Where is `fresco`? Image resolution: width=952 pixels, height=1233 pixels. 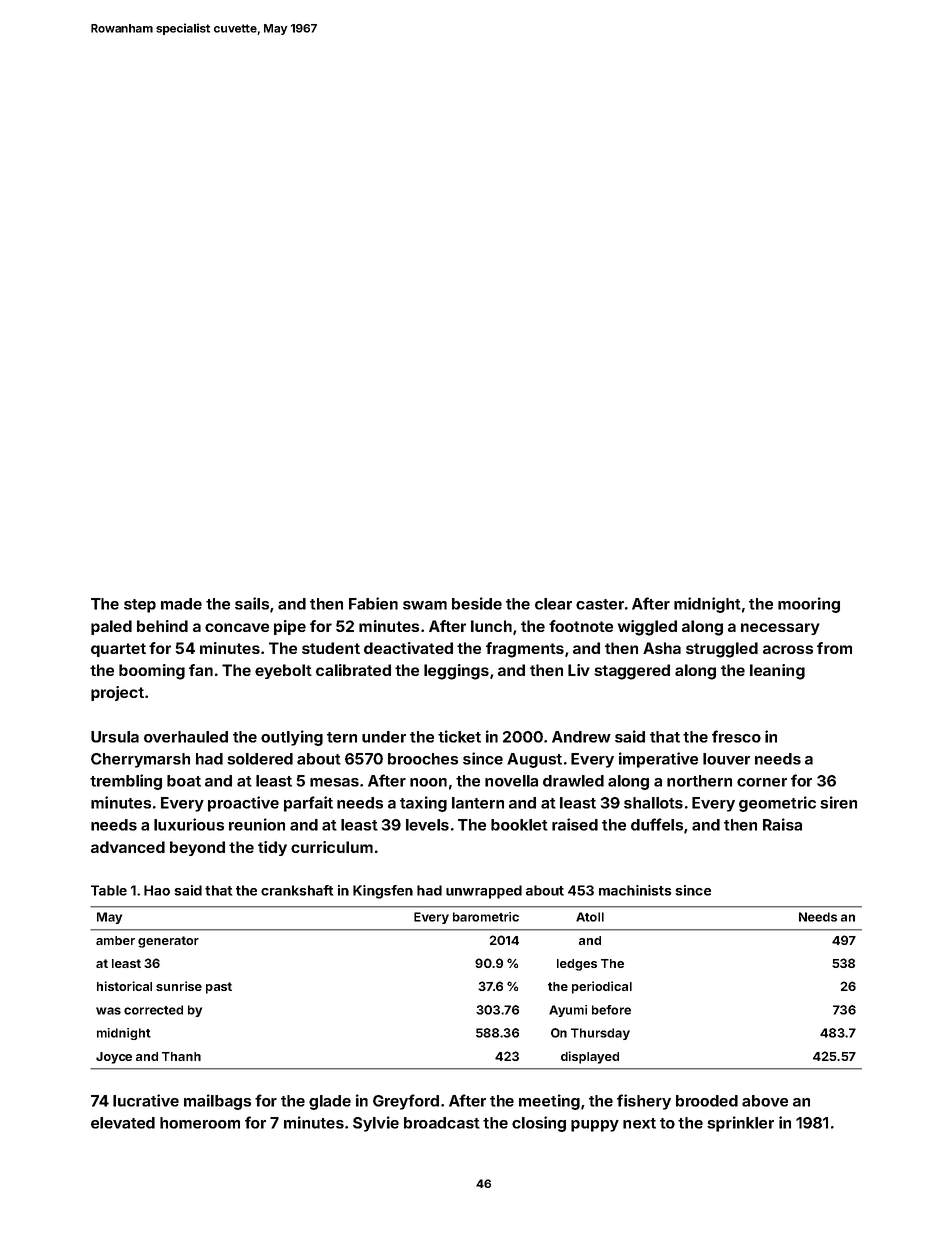 fresco is located at coordinates (736, 736).
